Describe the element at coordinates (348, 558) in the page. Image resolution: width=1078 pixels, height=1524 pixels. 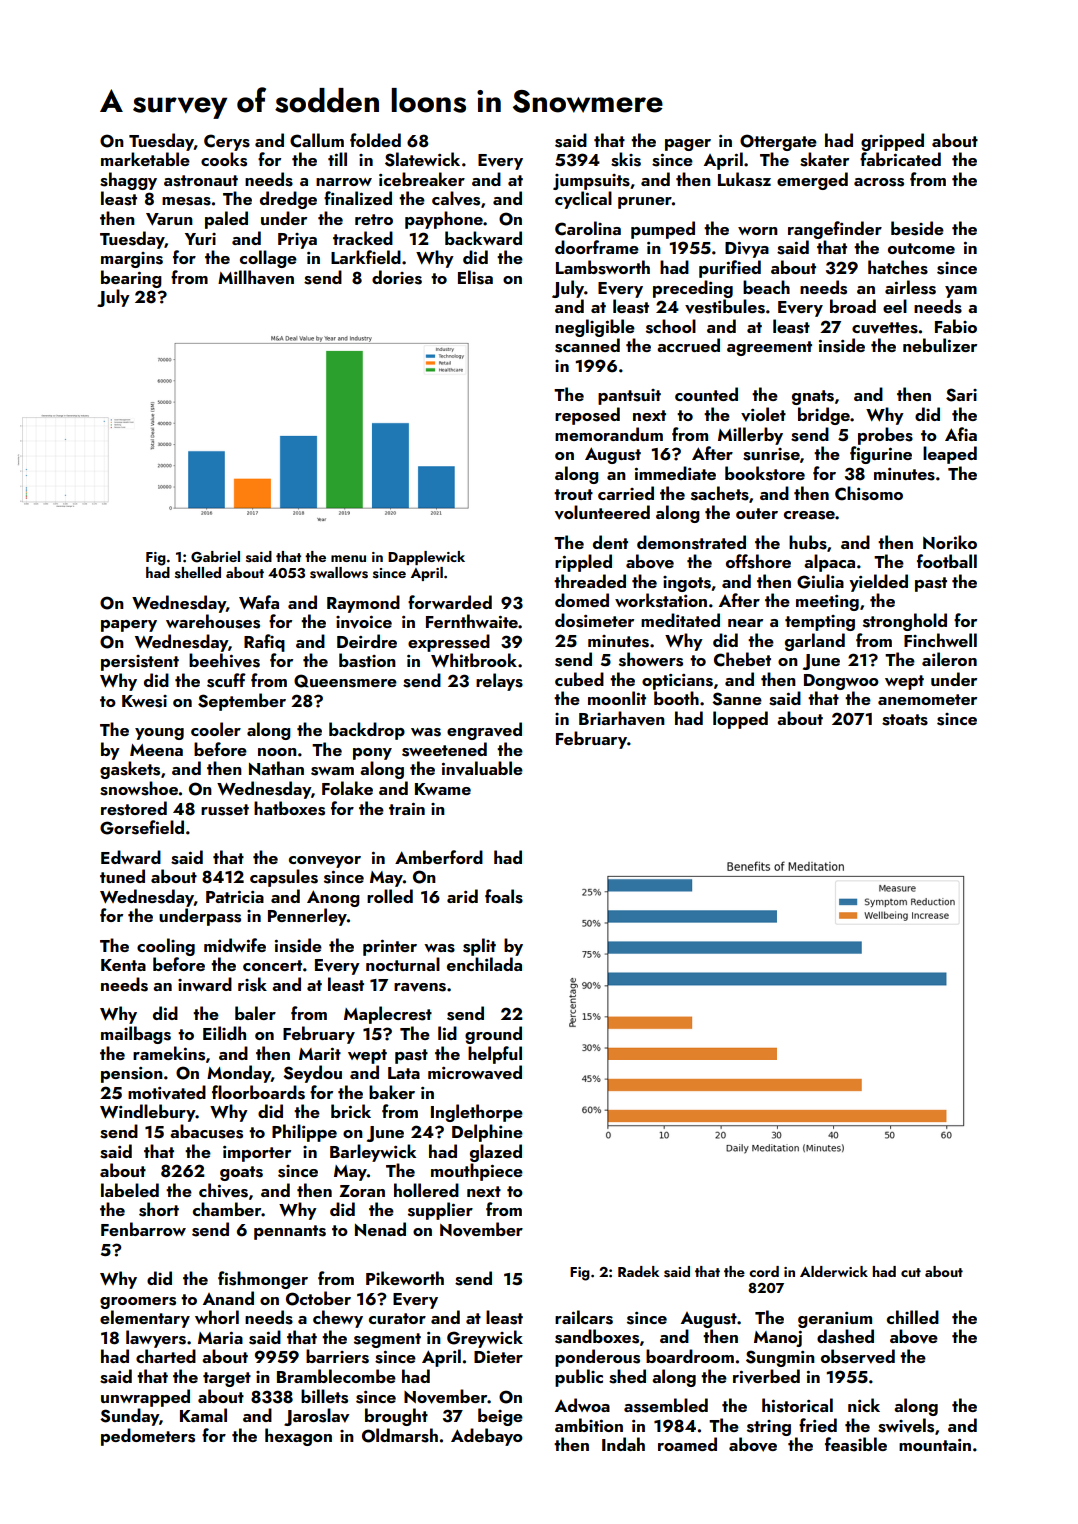
I see `menu` at that location.
